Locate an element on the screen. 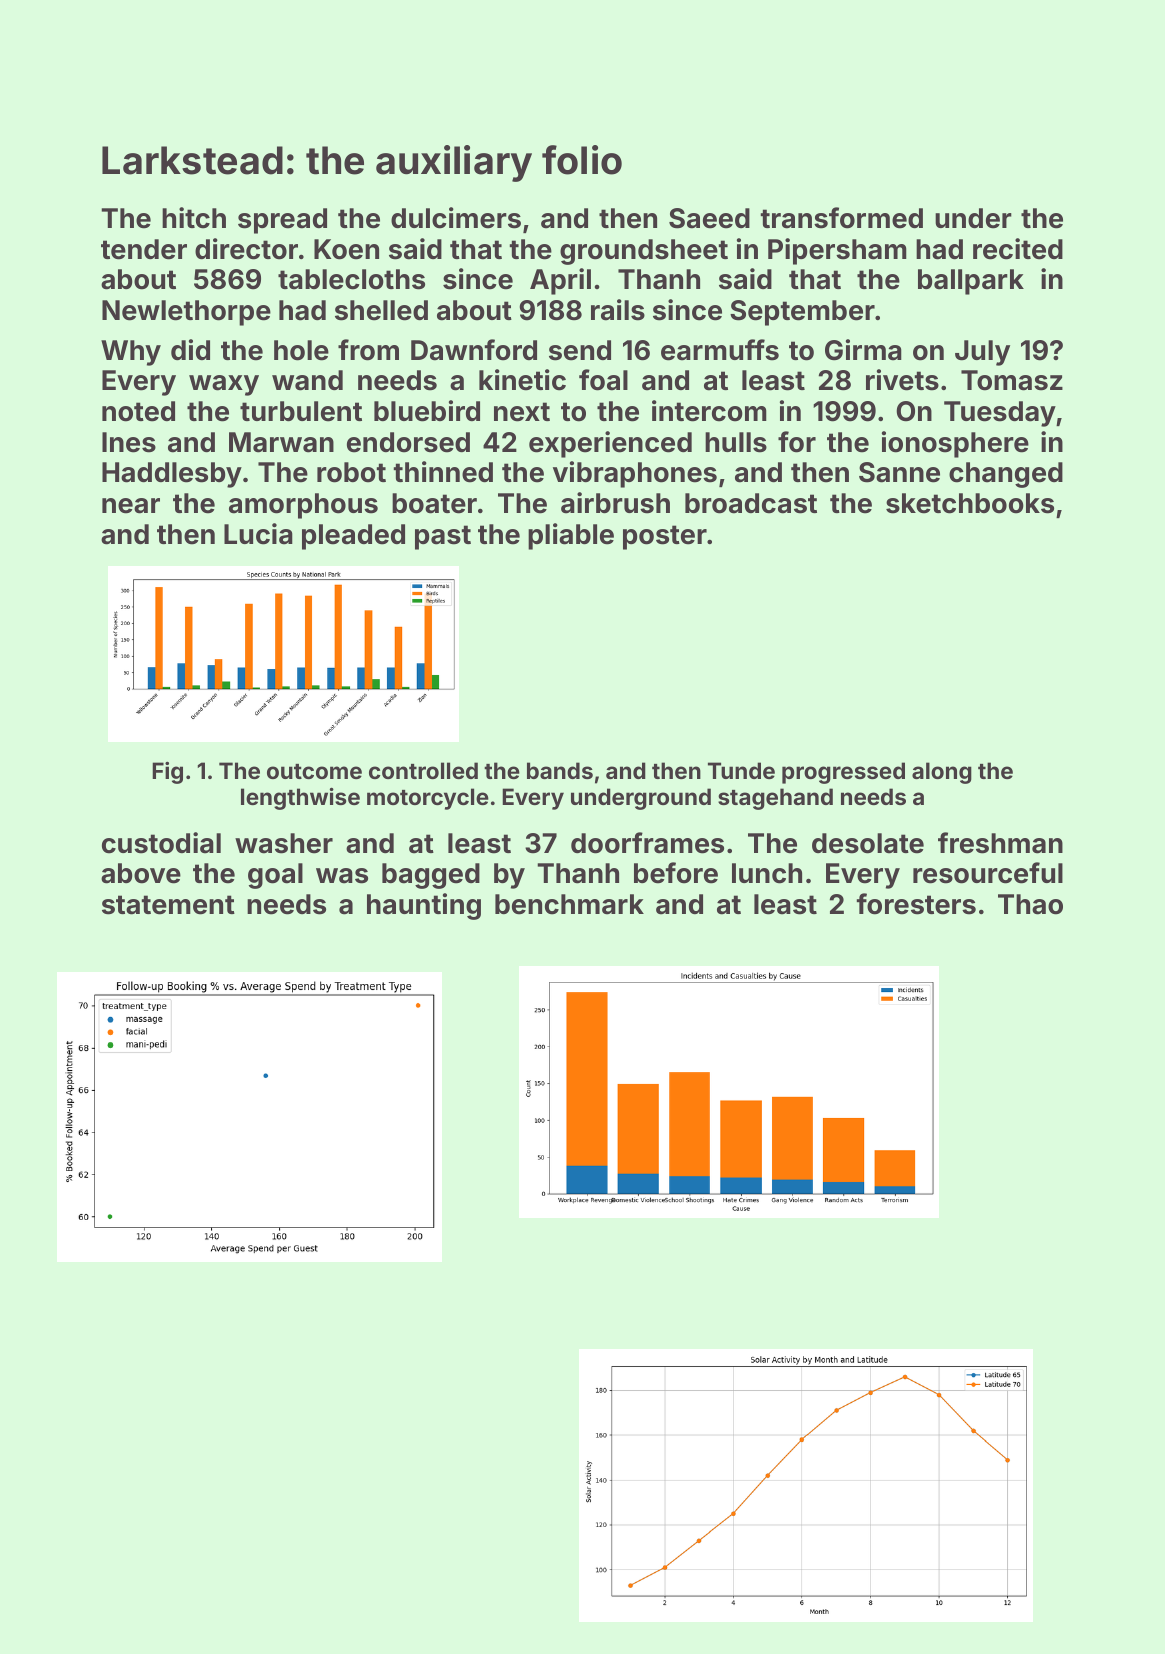  Ines is located at coordinates (129, 442).
